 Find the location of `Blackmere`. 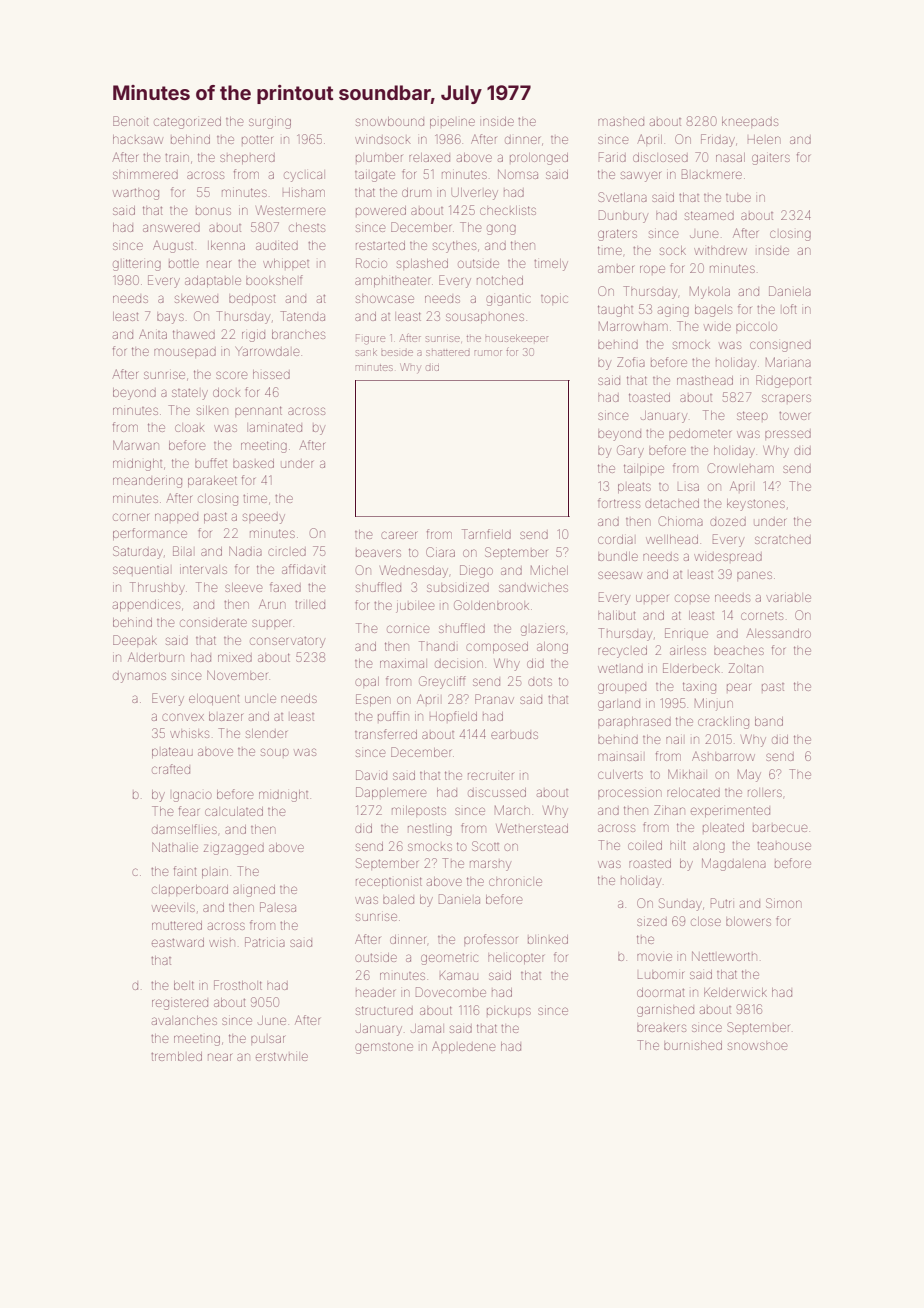

Blackmere is located at coordinates (712, 174).
